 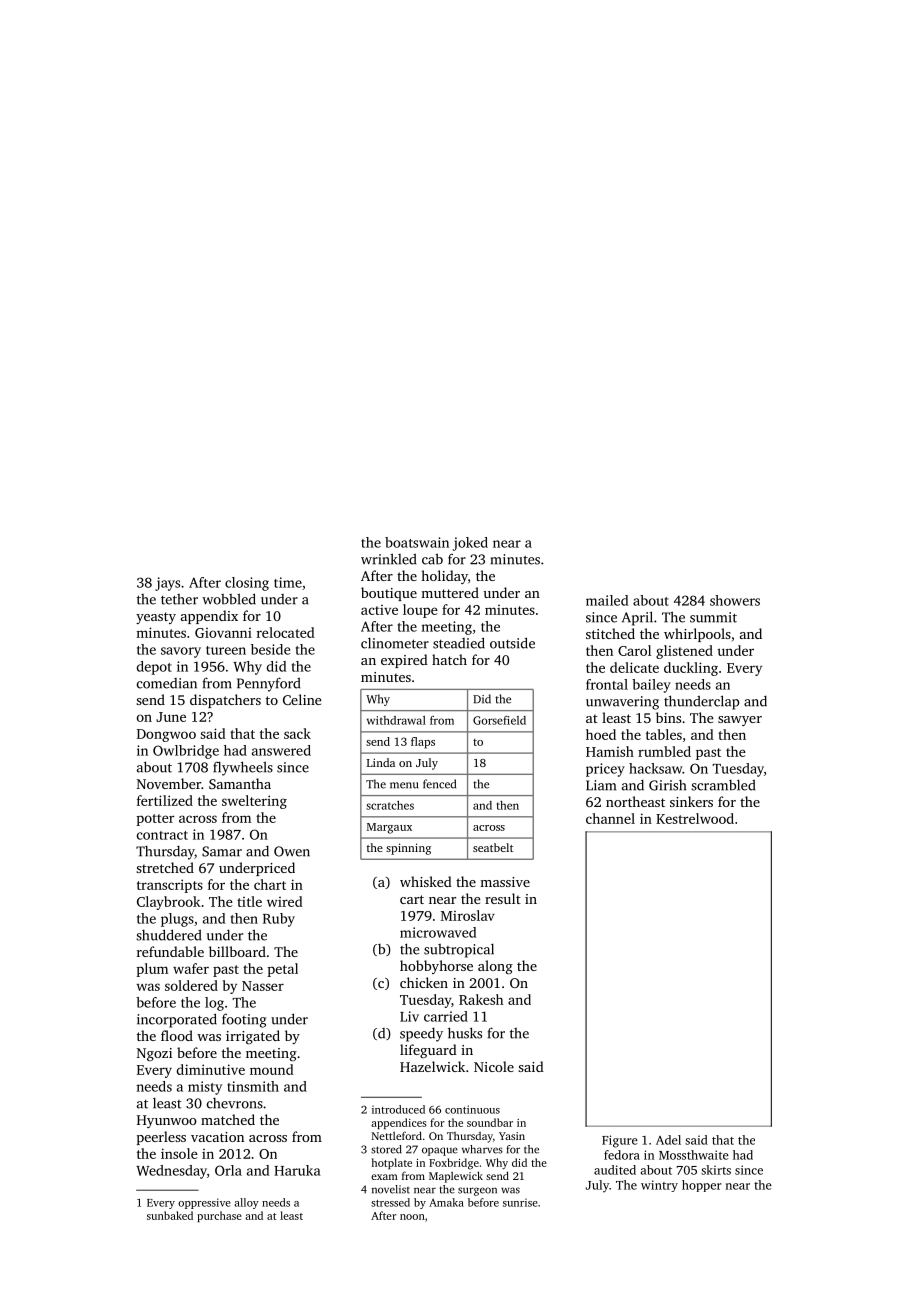 I want to click on surgeon, so click(x=477, y=1191).
